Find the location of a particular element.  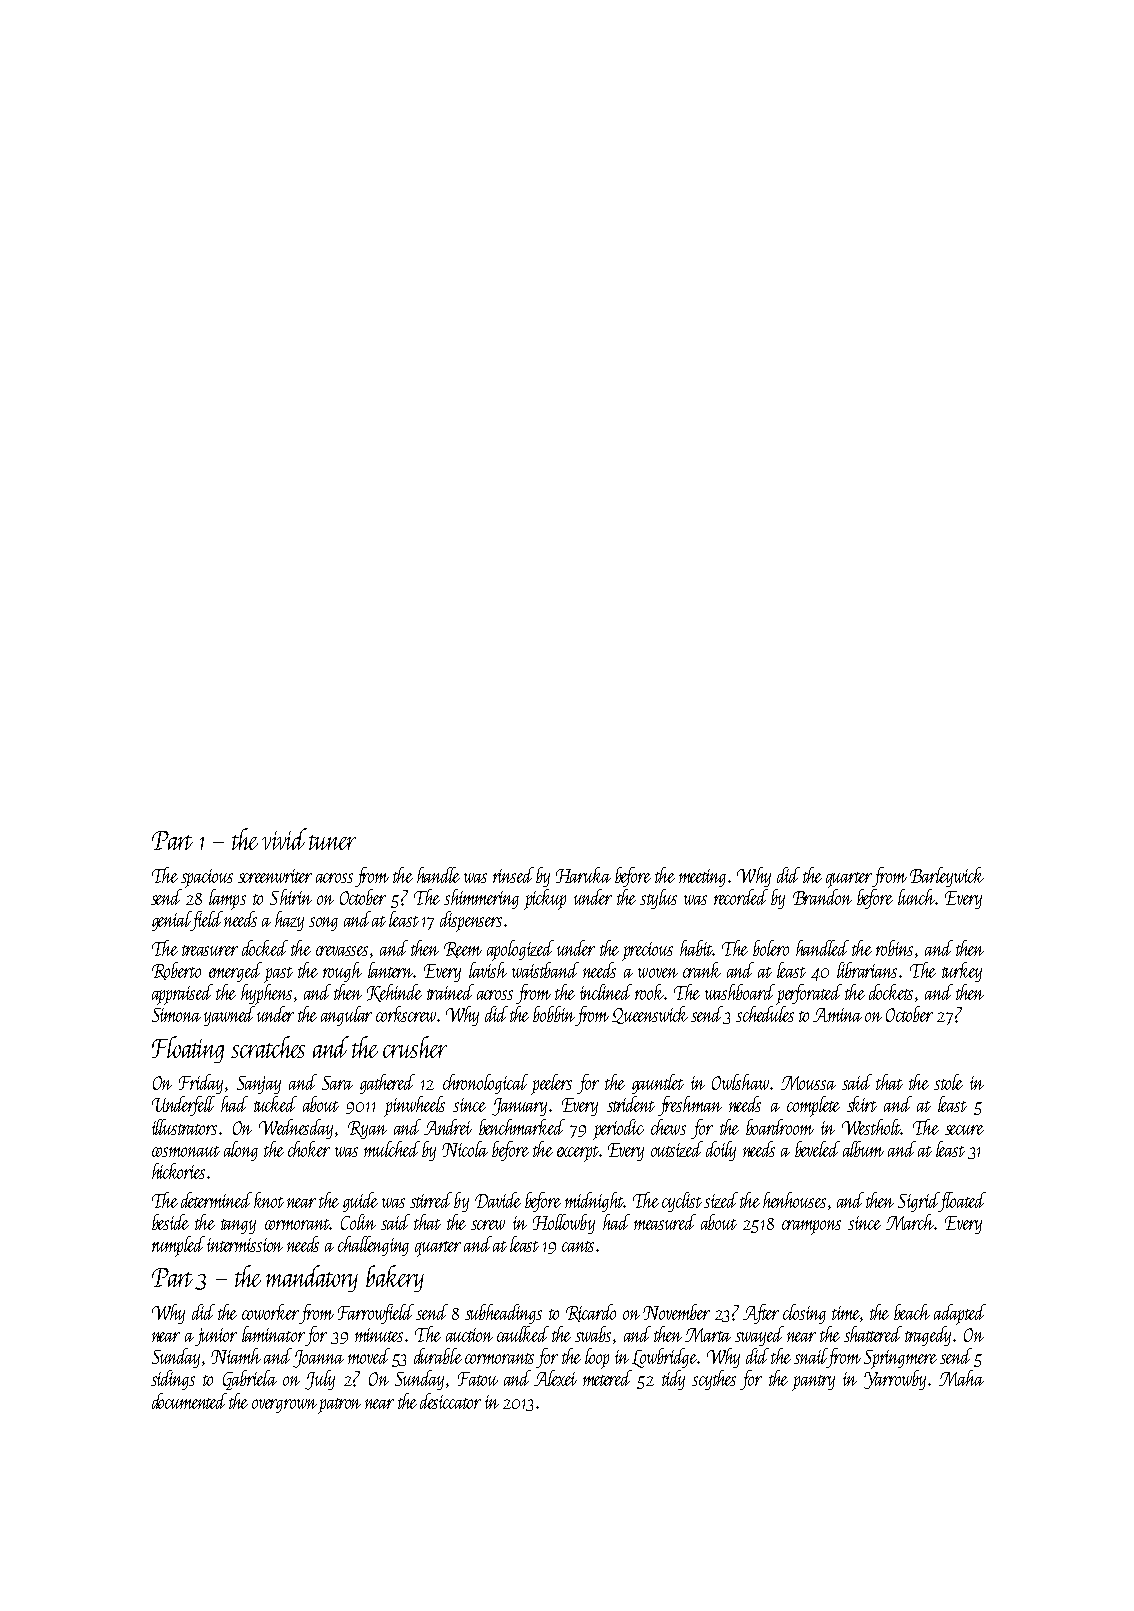

March is located at coordinates (910, 1222).
